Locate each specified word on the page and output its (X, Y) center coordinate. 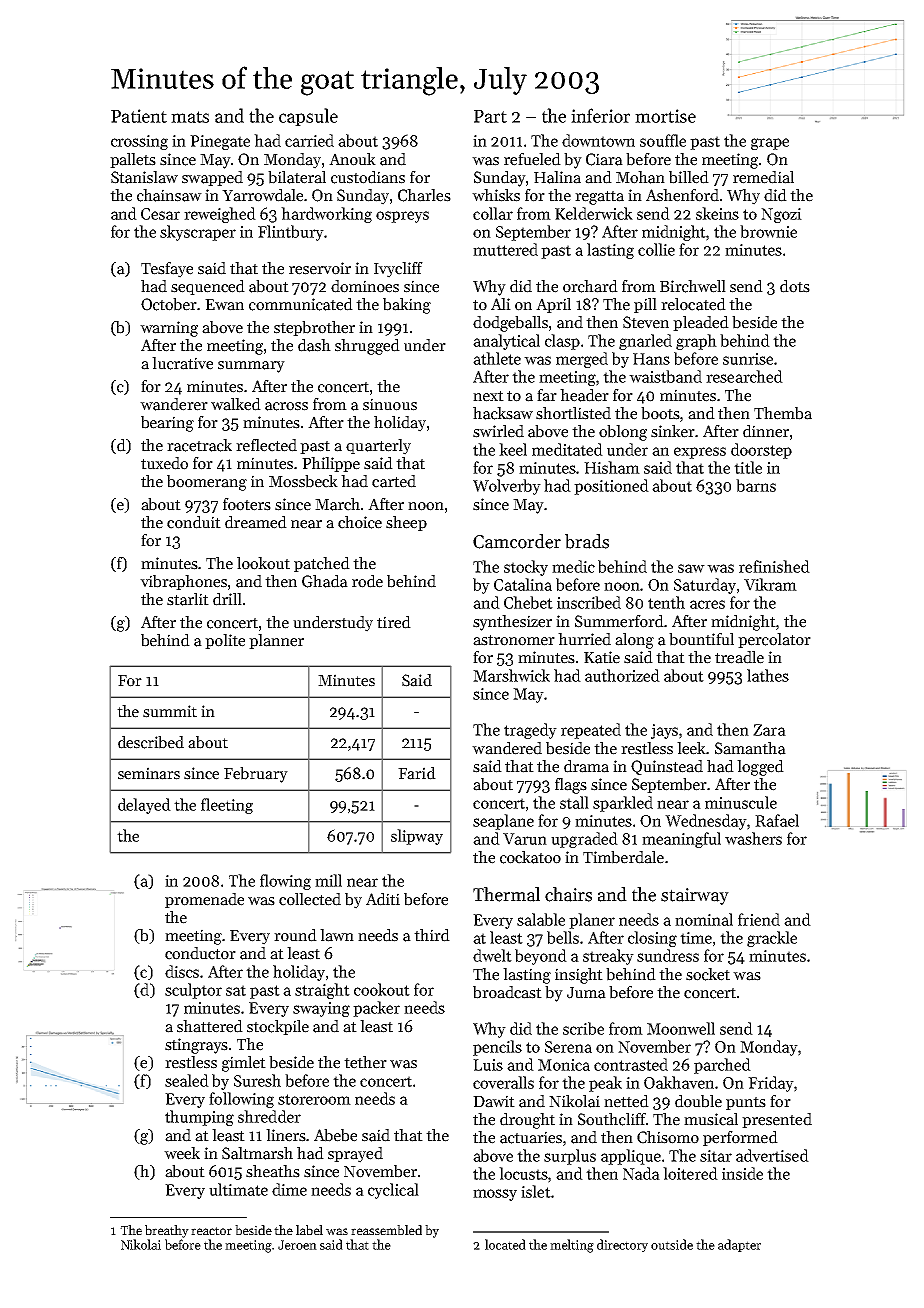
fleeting (227, 806)
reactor (211, 1231)
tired (394, 622)
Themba (783, 413)
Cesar (160, 214)
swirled (498, 431)
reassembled (386, 1230)
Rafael (777, 820)
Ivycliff (398, 270)
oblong (623, 433)
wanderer (174, 404)
